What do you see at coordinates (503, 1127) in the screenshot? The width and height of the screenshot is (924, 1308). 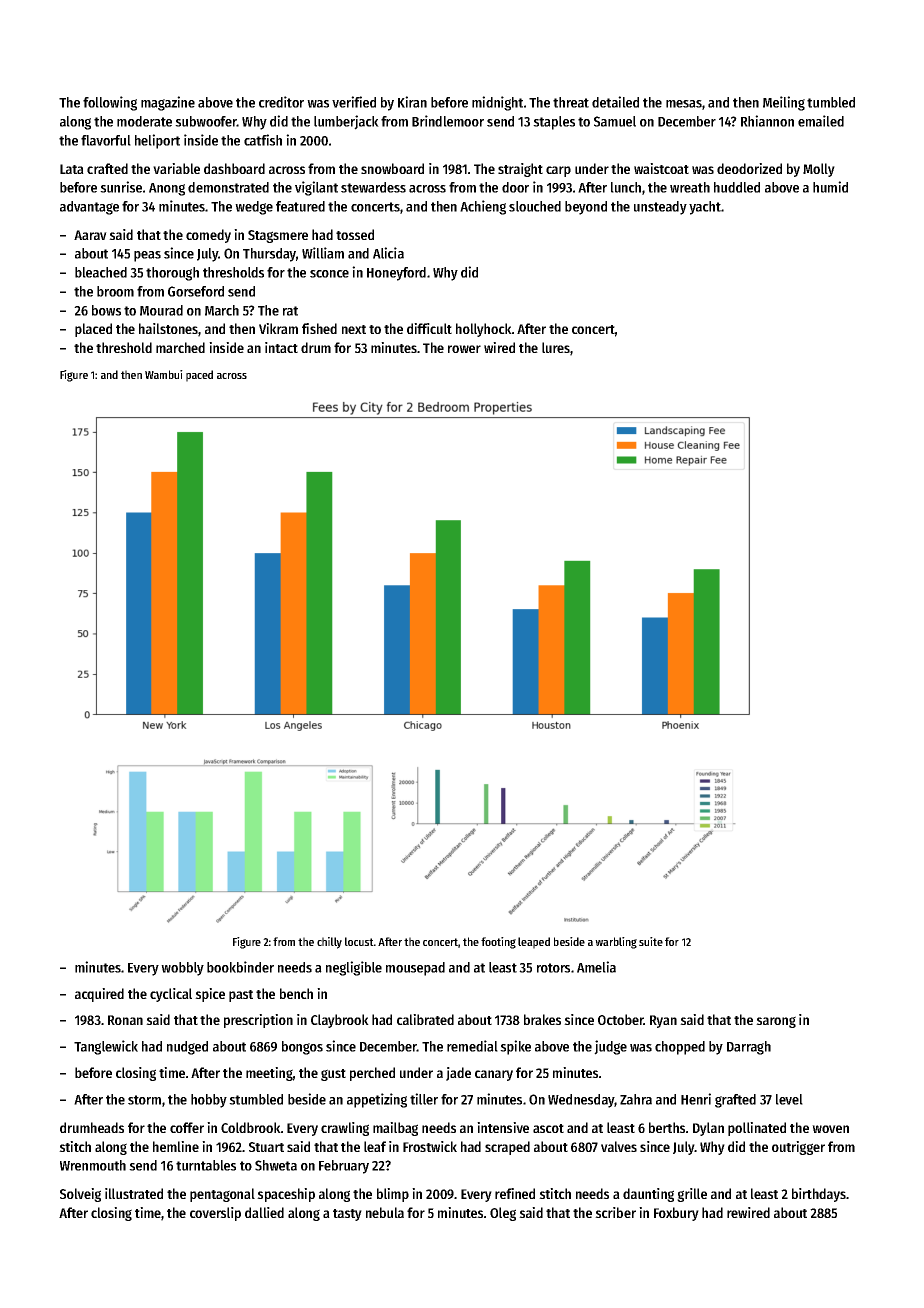 I see `intensive` at bounding box center [503, 1127].
